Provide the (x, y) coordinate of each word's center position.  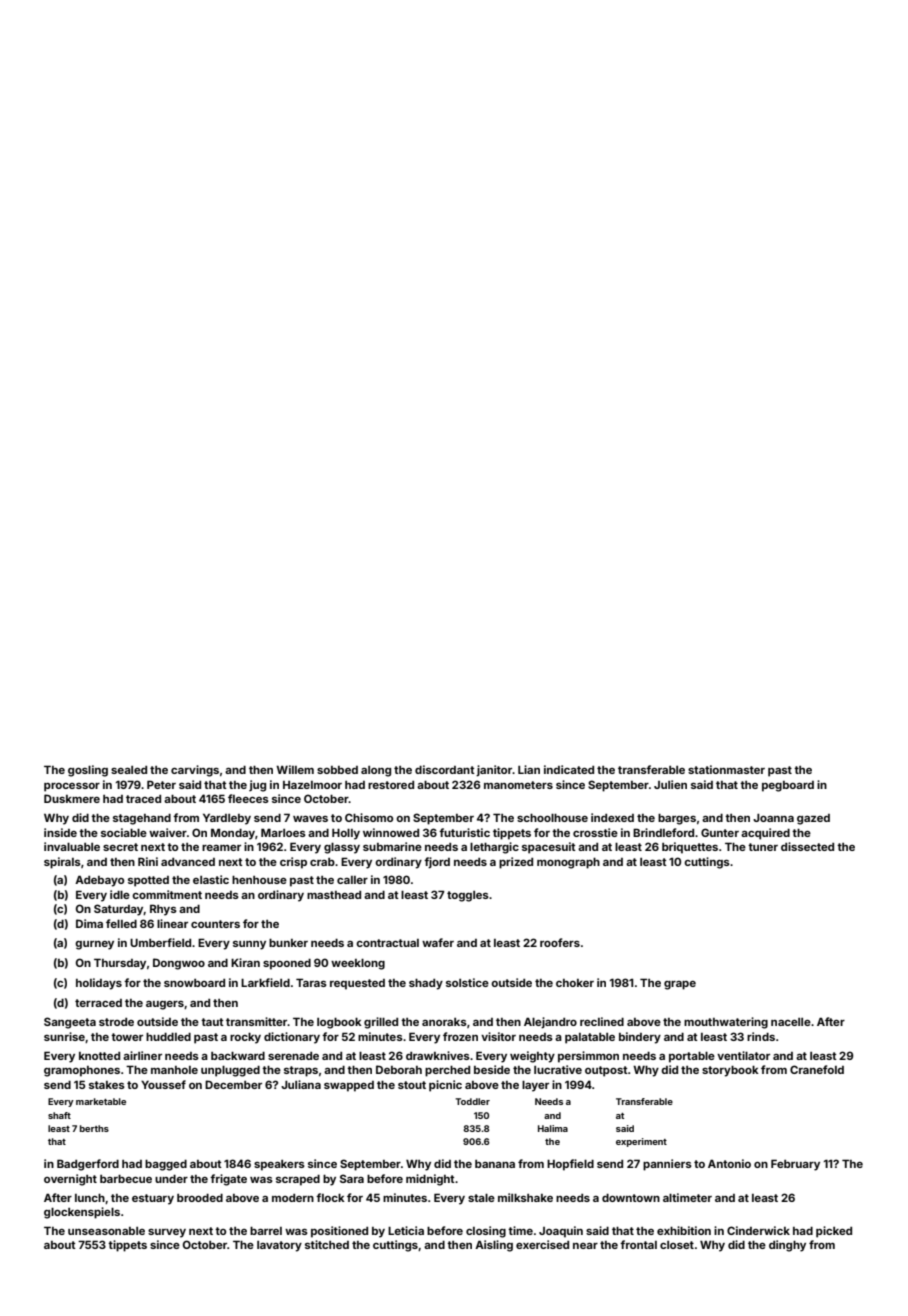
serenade (293, 1056)
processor (72, 787)
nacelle (791, 1022)
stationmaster (726, 769)
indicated (569, 769)
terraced (98, 1003)
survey (167, 1233)
